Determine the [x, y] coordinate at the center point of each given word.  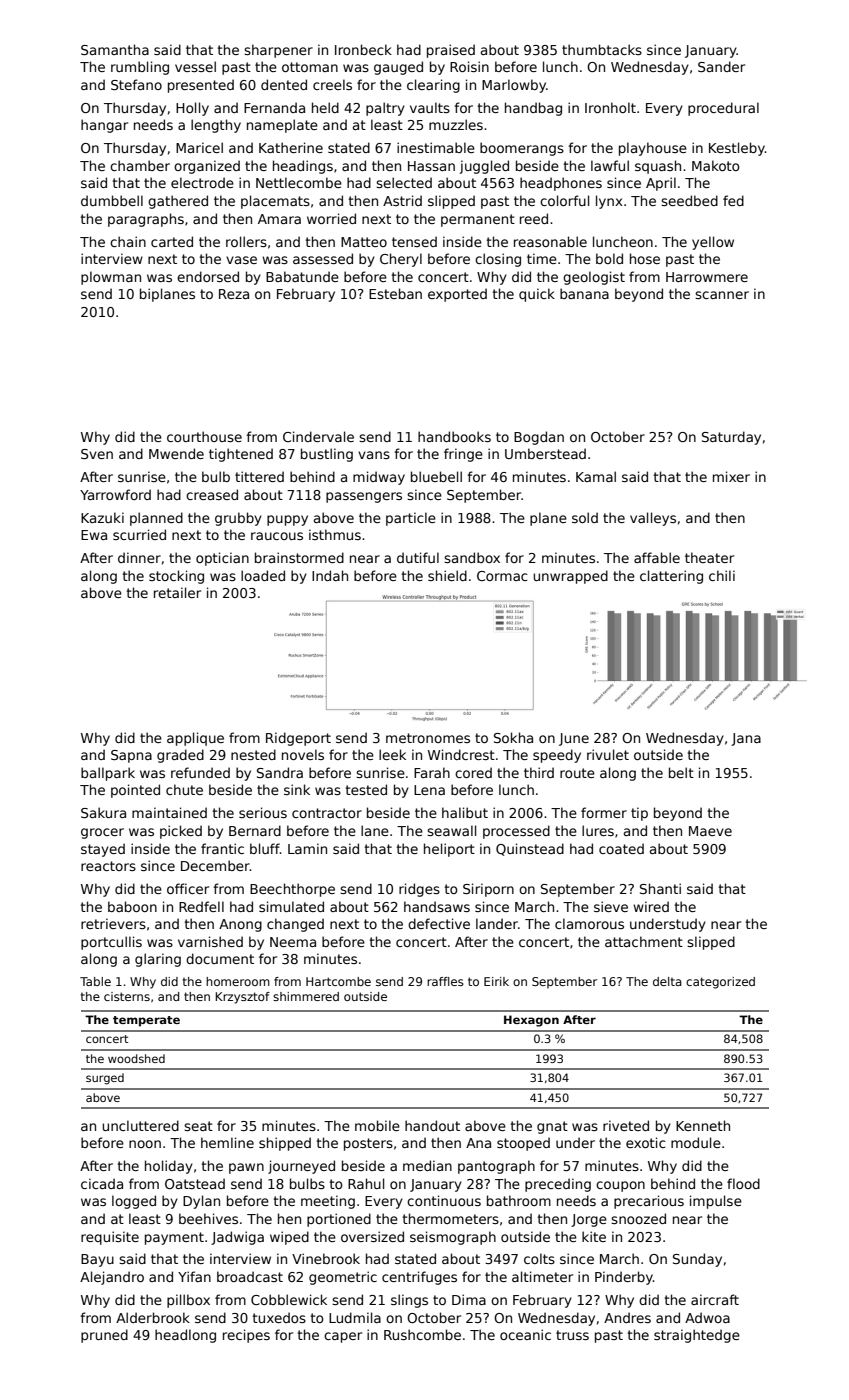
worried [331, 218]
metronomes [428, 738]
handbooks [454, 436]
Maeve [710, 831]
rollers [246, 241]
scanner [722, 295]
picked [181, 832]
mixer [731, 476]
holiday [169, 1167]
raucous [277, 536]
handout [432, 1125]
